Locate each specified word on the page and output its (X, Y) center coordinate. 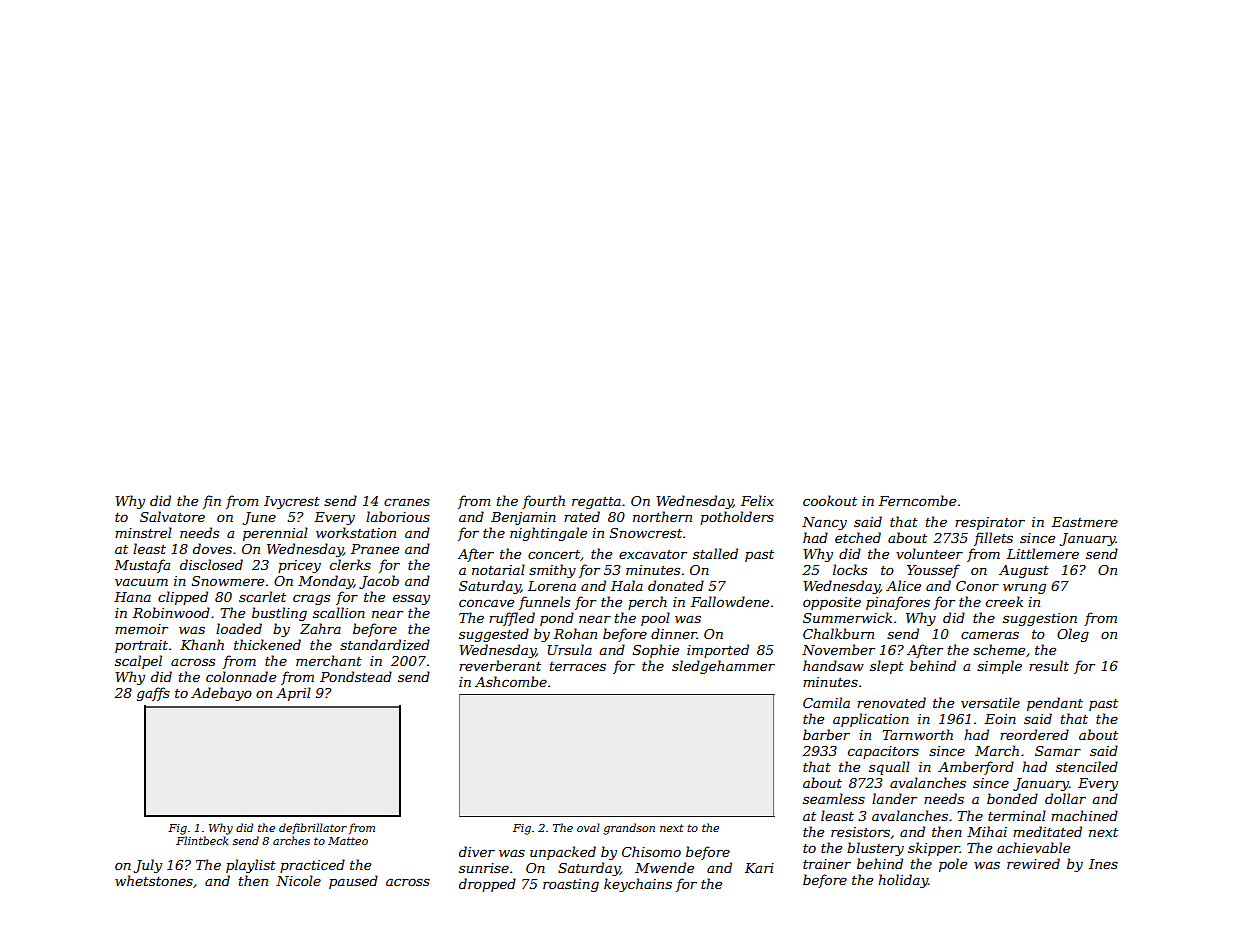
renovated (891, 702)
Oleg (1073, 635)
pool (655, 619)
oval (588, 827)
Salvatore (172, 516)
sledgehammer (723, 667)
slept (887, 667)
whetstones (154, 880)
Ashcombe (511, 681)
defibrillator (313, 828)
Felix (757, 500)
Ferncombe (917, 500)
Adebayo (221, 694)
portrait (141, 646)
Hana (132, 597)
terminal (1017, 815)
